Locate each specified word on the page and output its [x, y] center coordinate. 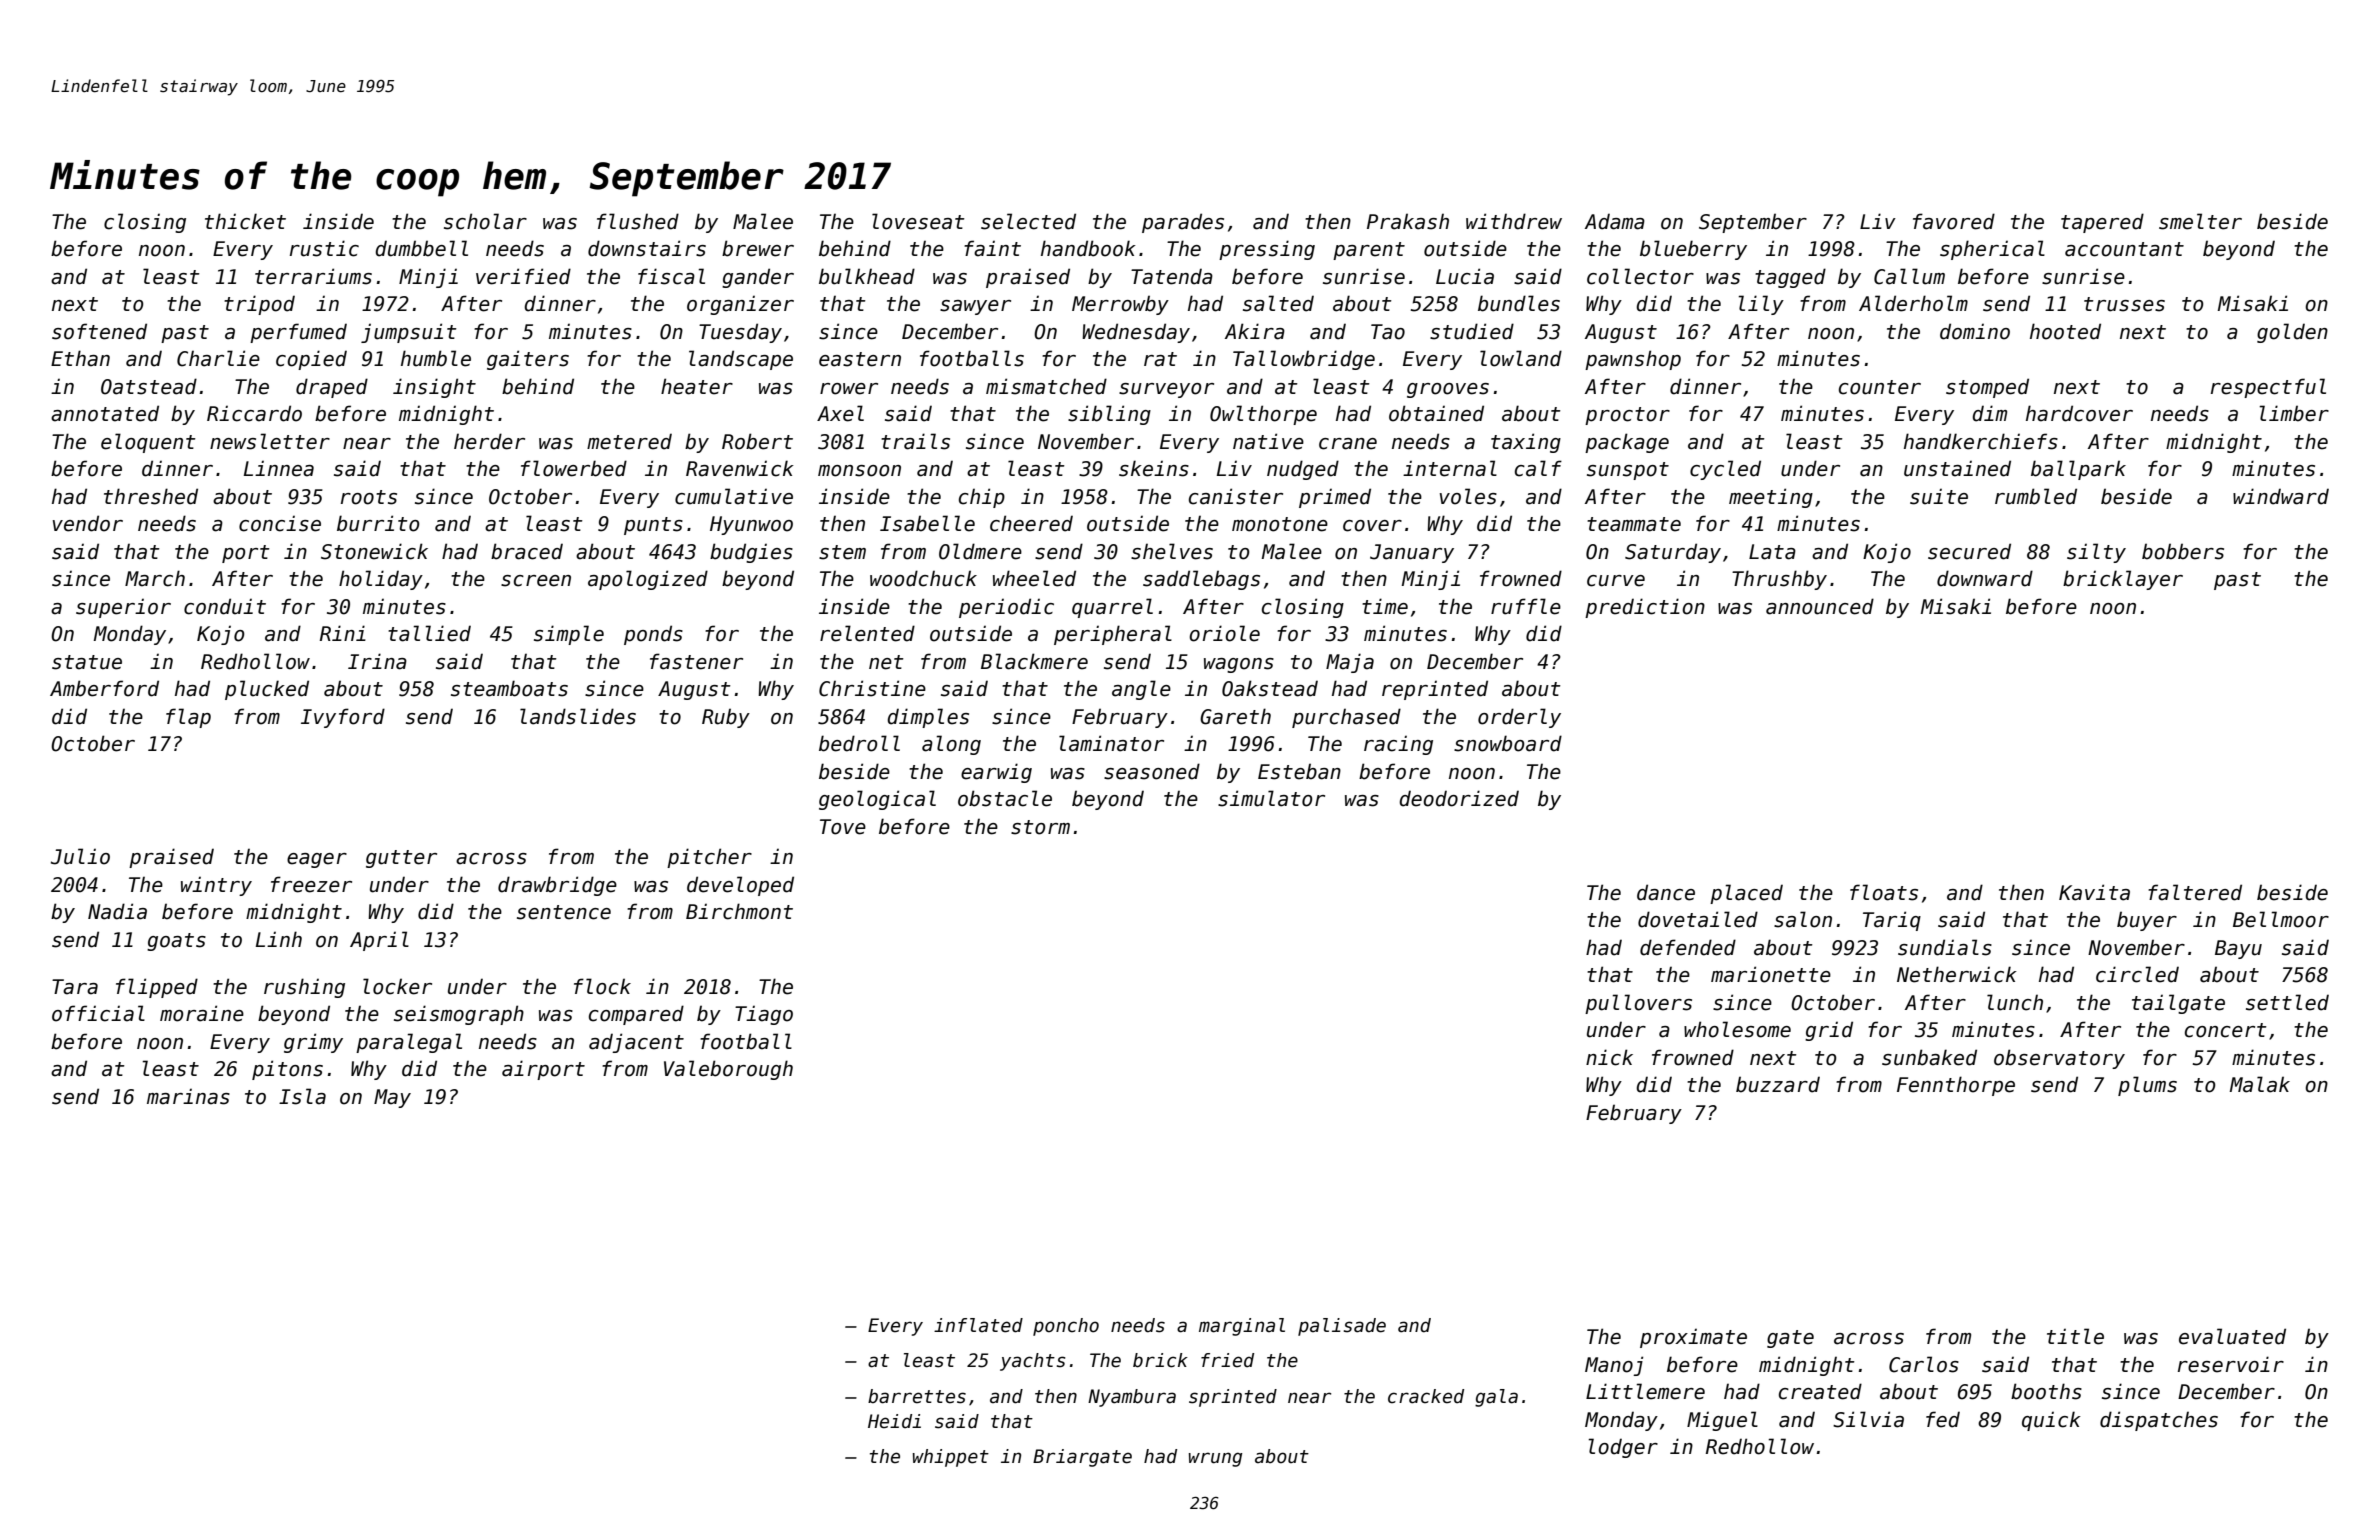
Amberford [104, 688]
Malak [2260, 1084]
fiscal [671, 276]
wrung [1215, 1459]
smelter [2200, 221]
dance [1666, 892]
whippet [951, 1458]
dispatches [2159, 1421]
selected [1028, 221]
